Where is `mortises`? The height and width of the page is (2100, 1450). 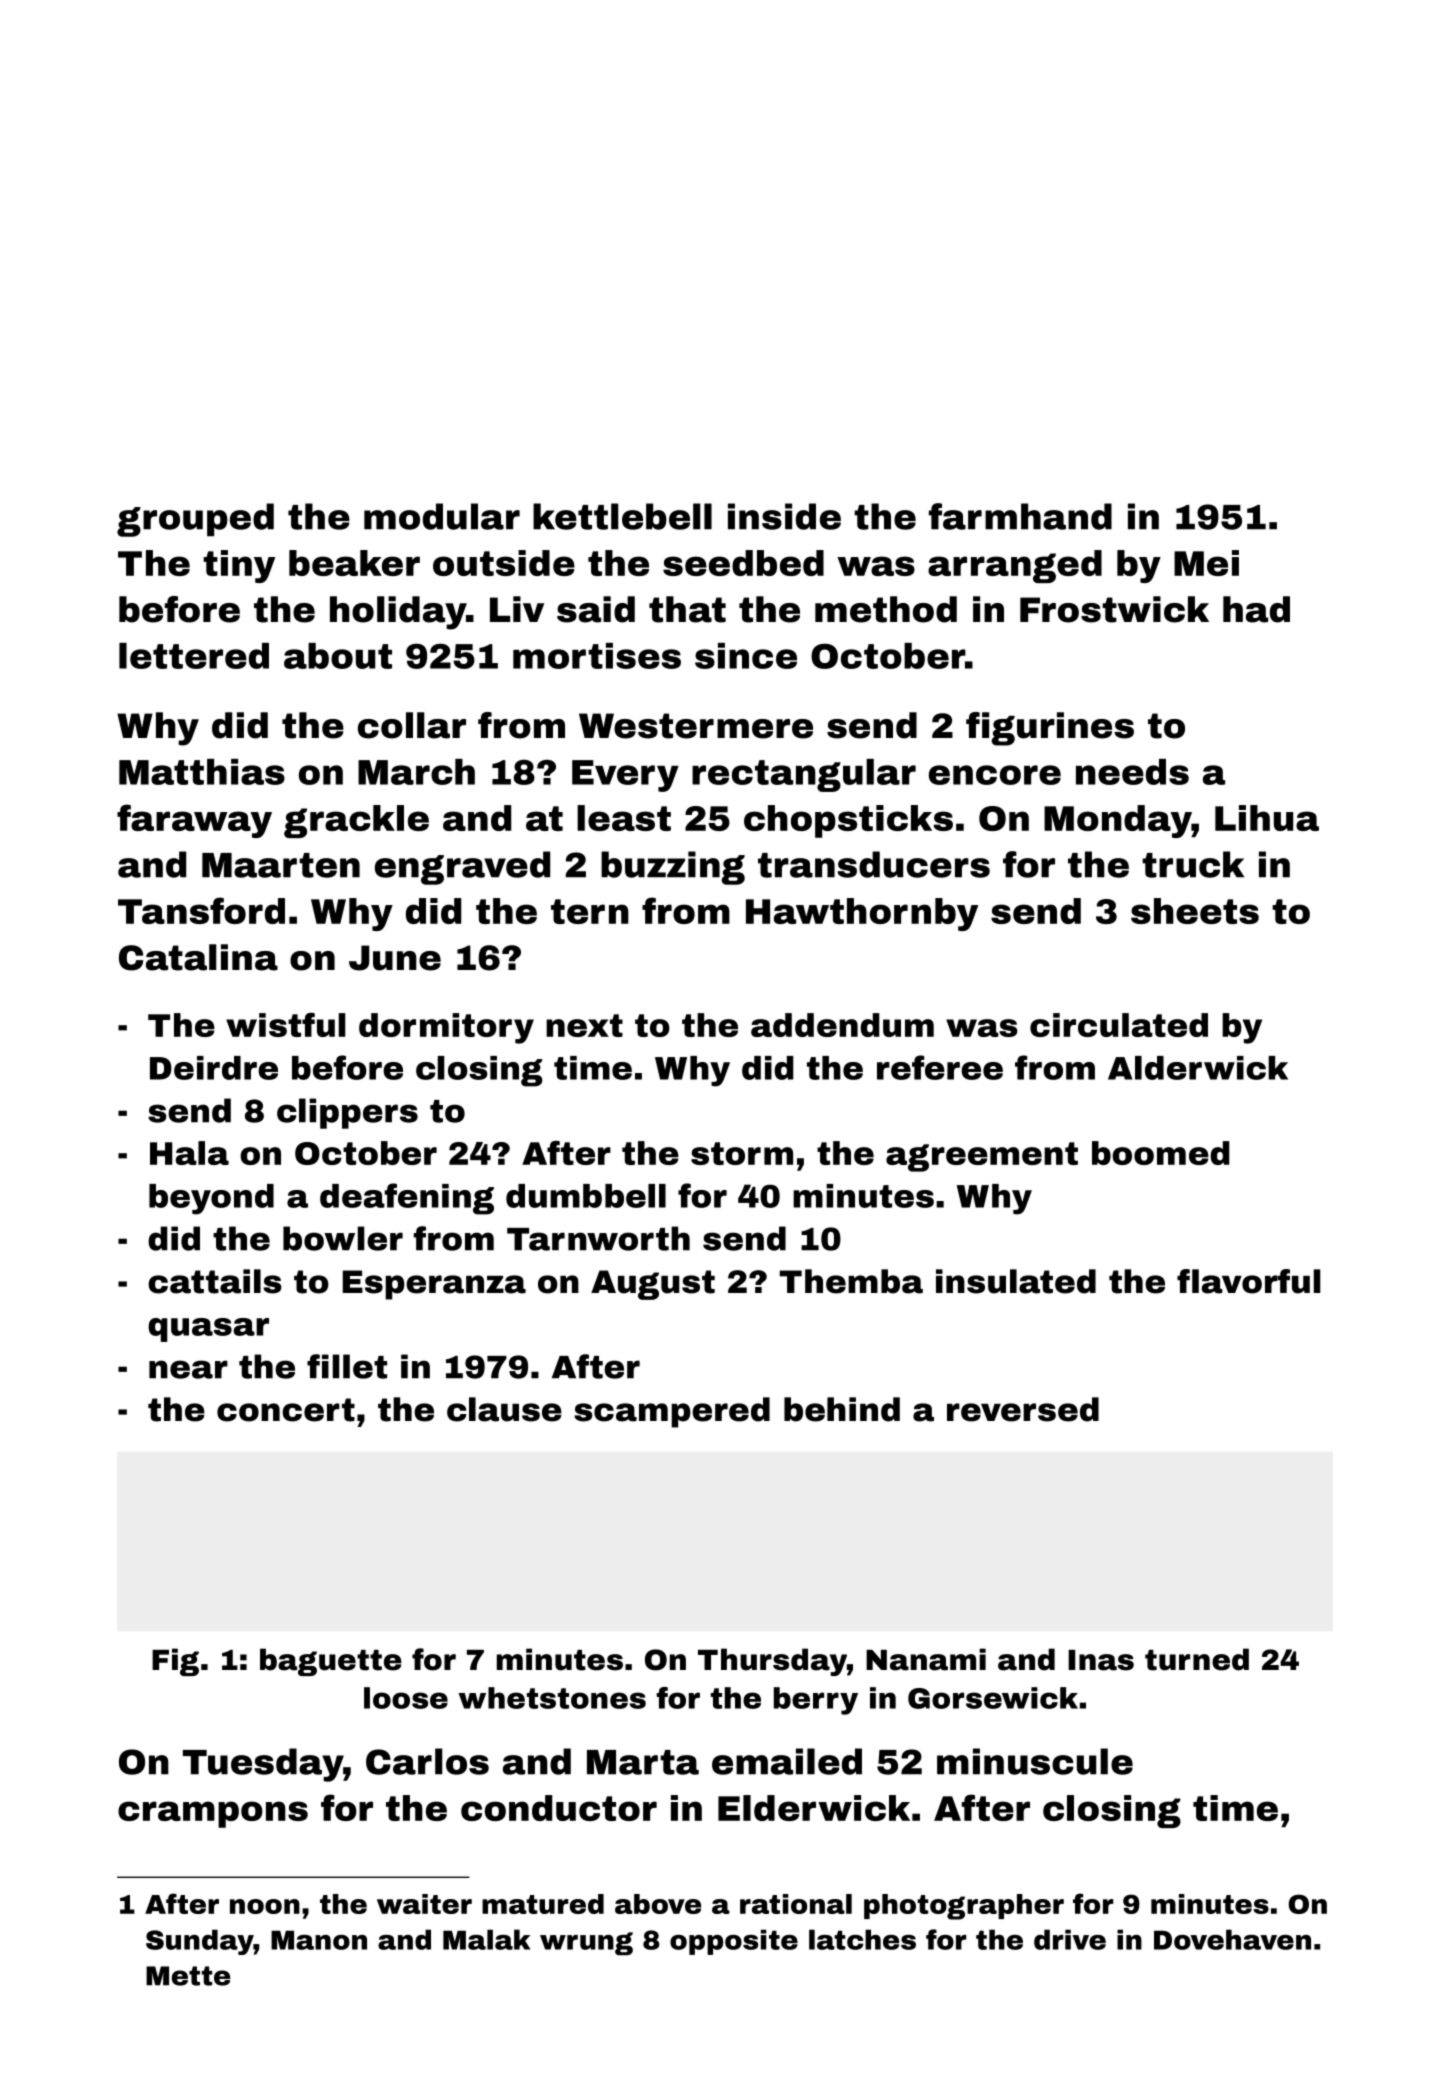
mortises is located at coordinates (597, 656).
